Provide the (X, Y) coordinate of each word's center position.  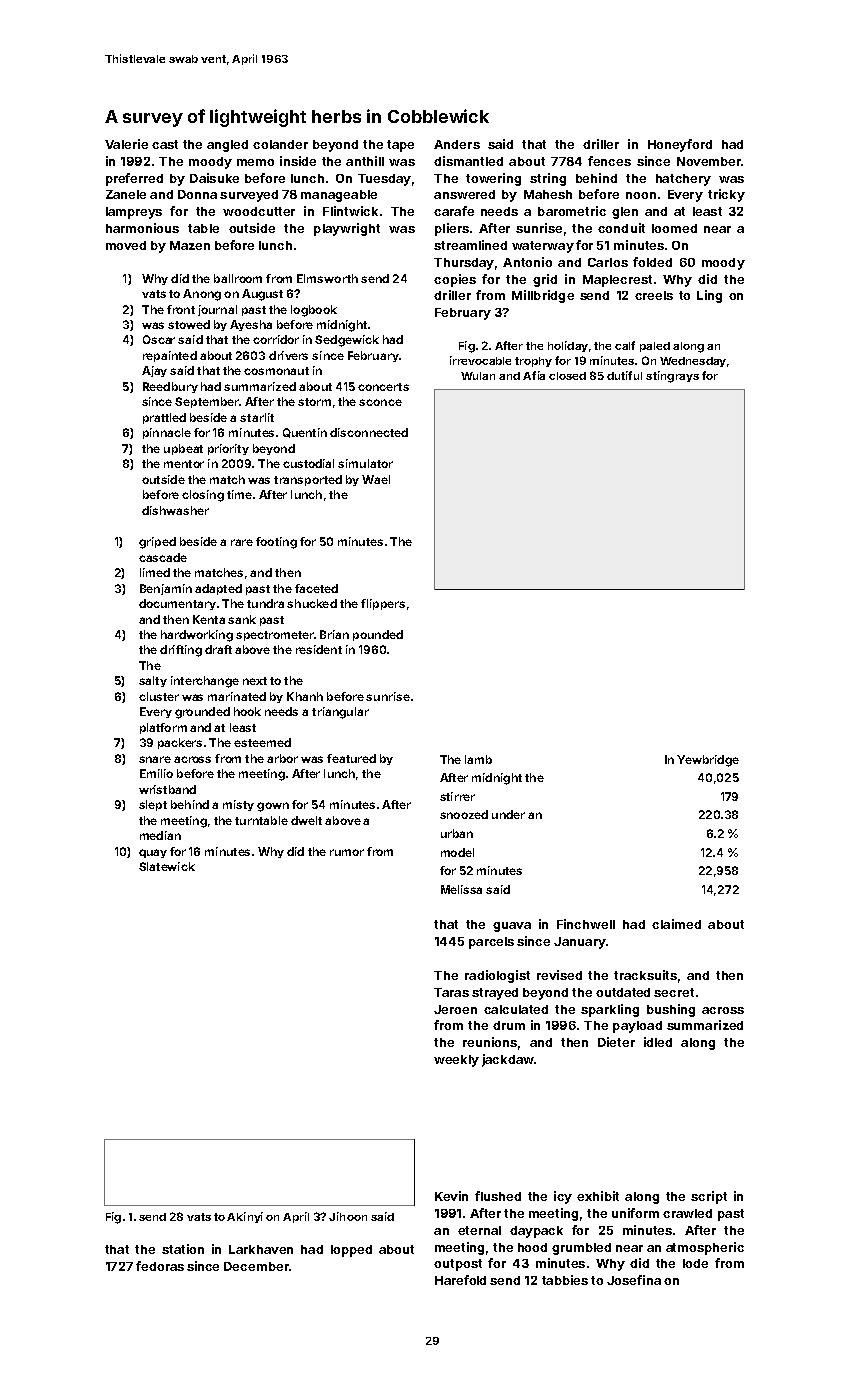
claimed (676, 924)
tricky (726, 195)
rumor (347, 852)
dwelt (306, 820)
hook (247, 711)
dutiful (624, 375)
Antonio (527, 262)
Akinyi (245, 1217)
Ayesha (251, 325)
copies (455, 280)
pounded (378, 635)
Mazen (190, 245)
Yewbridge (708, 761)
